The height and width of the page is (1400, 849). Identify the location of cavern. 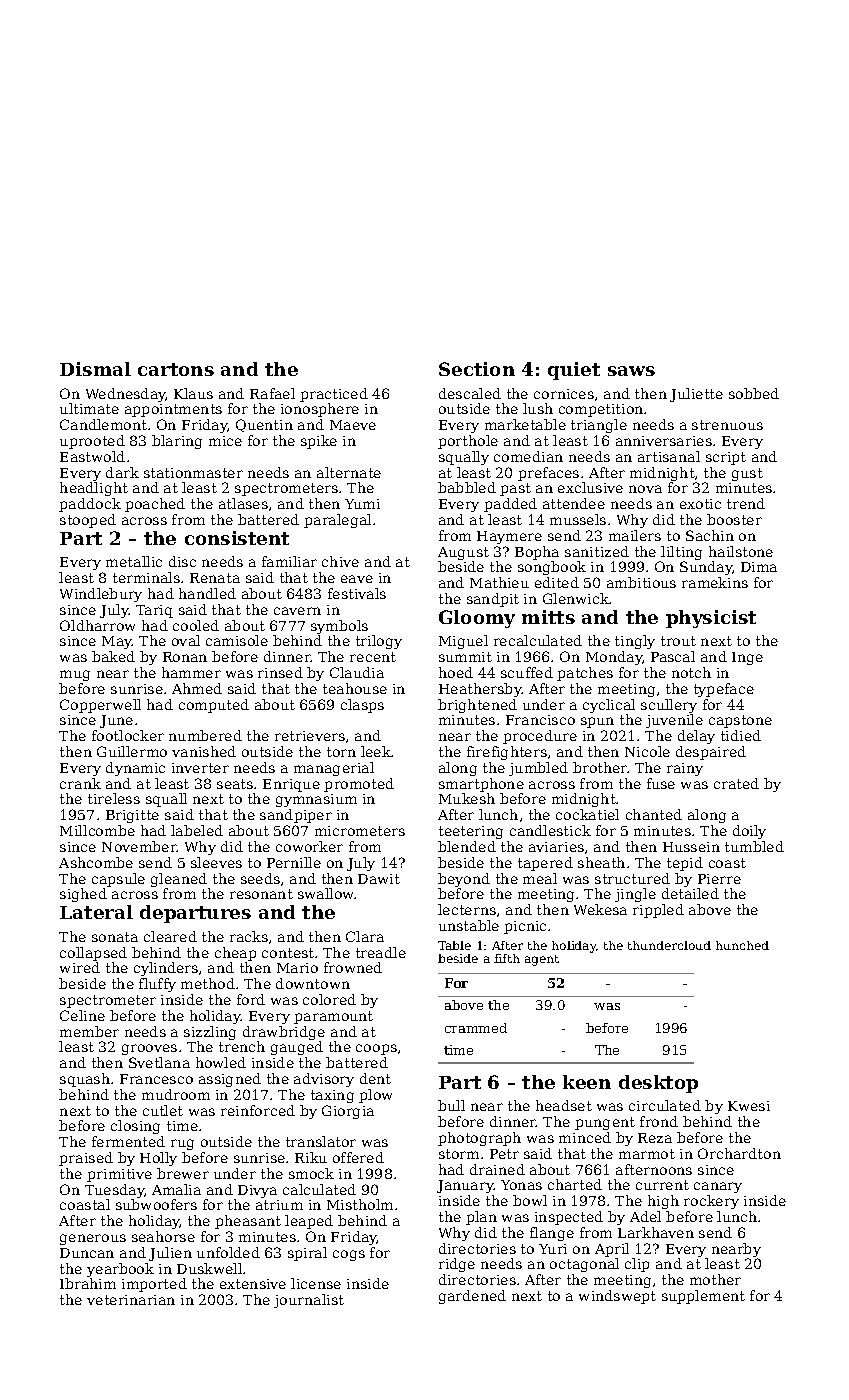
(297, 611).
